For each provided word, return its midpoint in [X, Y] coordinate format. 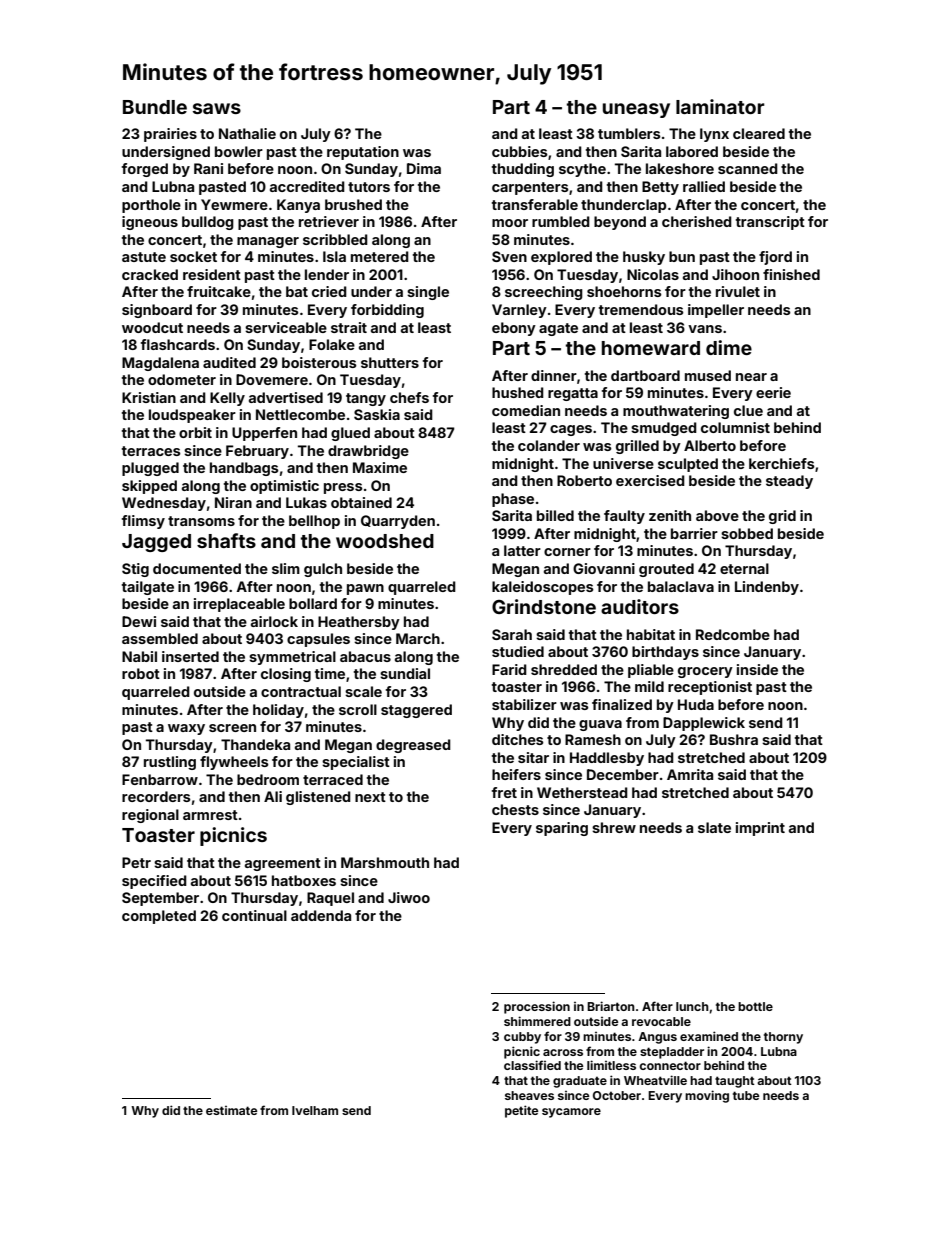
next [370, 797]
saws [217, 108]
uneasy [636, 110]
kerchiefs [782, 463]
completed [159, 917]
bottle [755, 1006]
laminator [720, 106]
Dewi [139, 621]
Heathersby [359, 623]
